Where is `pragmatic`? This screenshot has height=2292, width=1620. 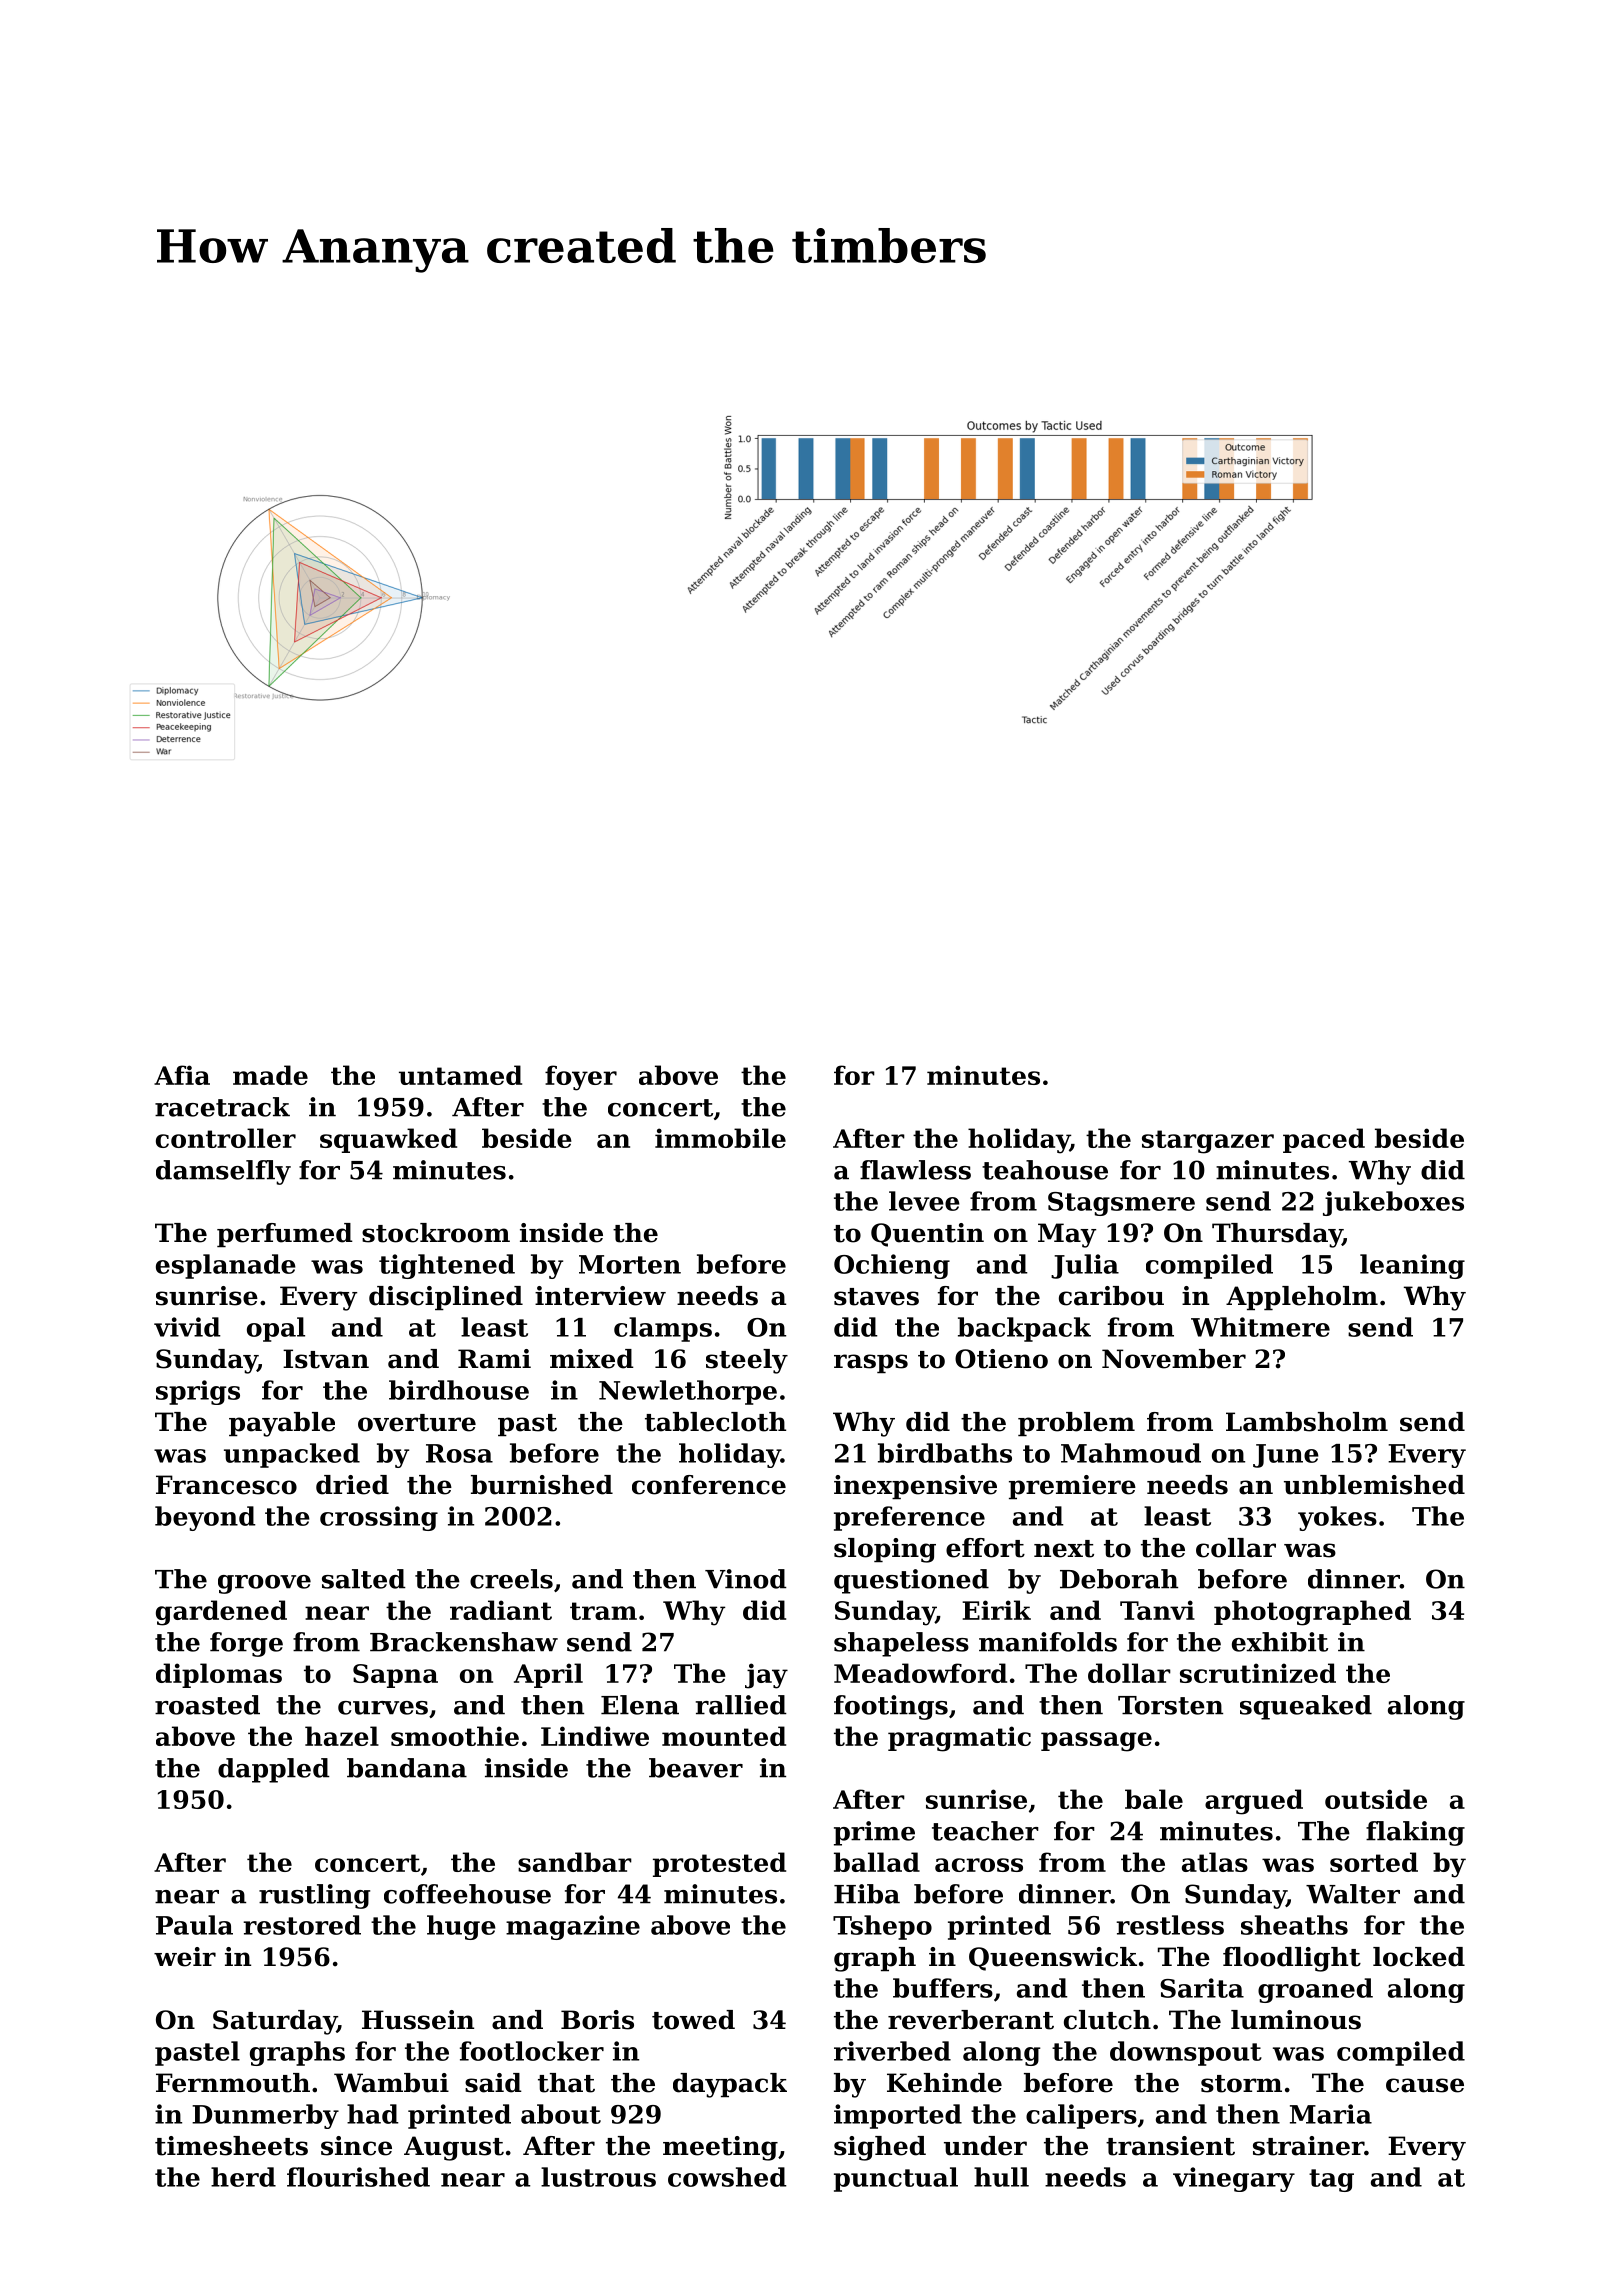
pragmatic is located at coordinates (959, 1739).
